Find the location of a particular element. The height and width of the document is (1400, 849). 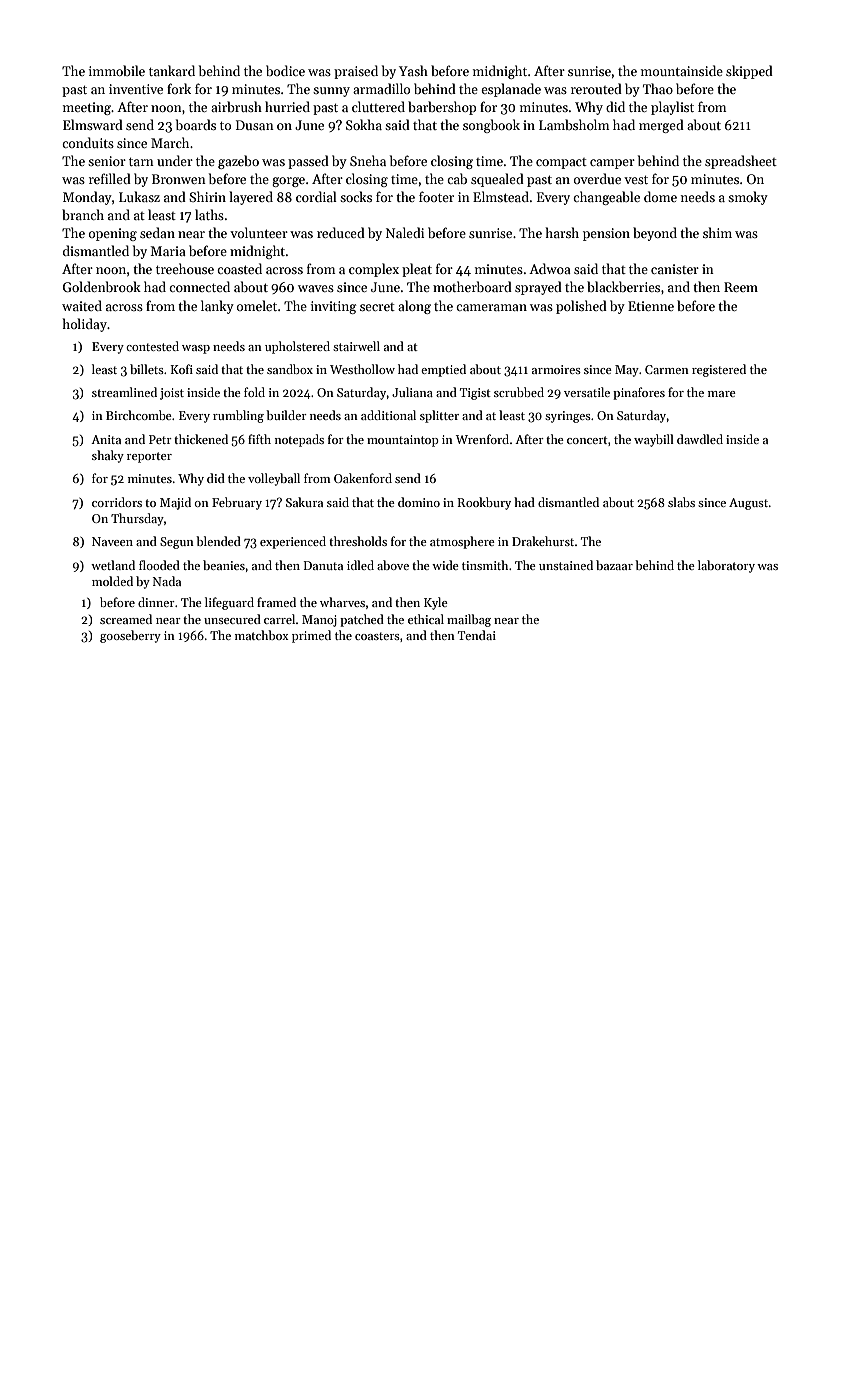

Tendai is located at coordinates (477, 635).
